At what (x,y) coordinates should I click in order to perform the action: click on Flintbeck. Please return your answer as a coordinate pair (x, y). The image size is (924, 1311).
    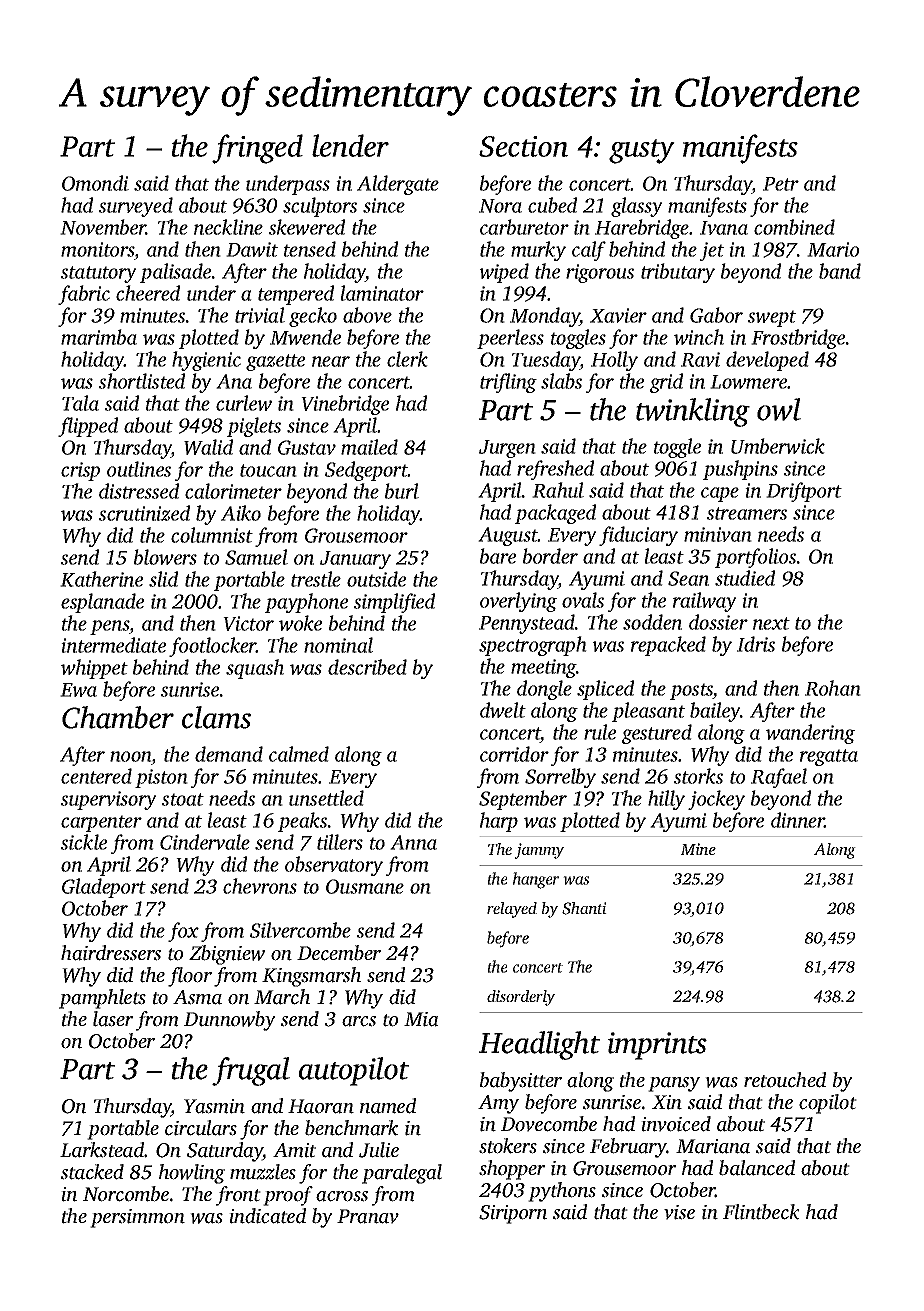
    Looking at the image, I should click on (761, 1212).
